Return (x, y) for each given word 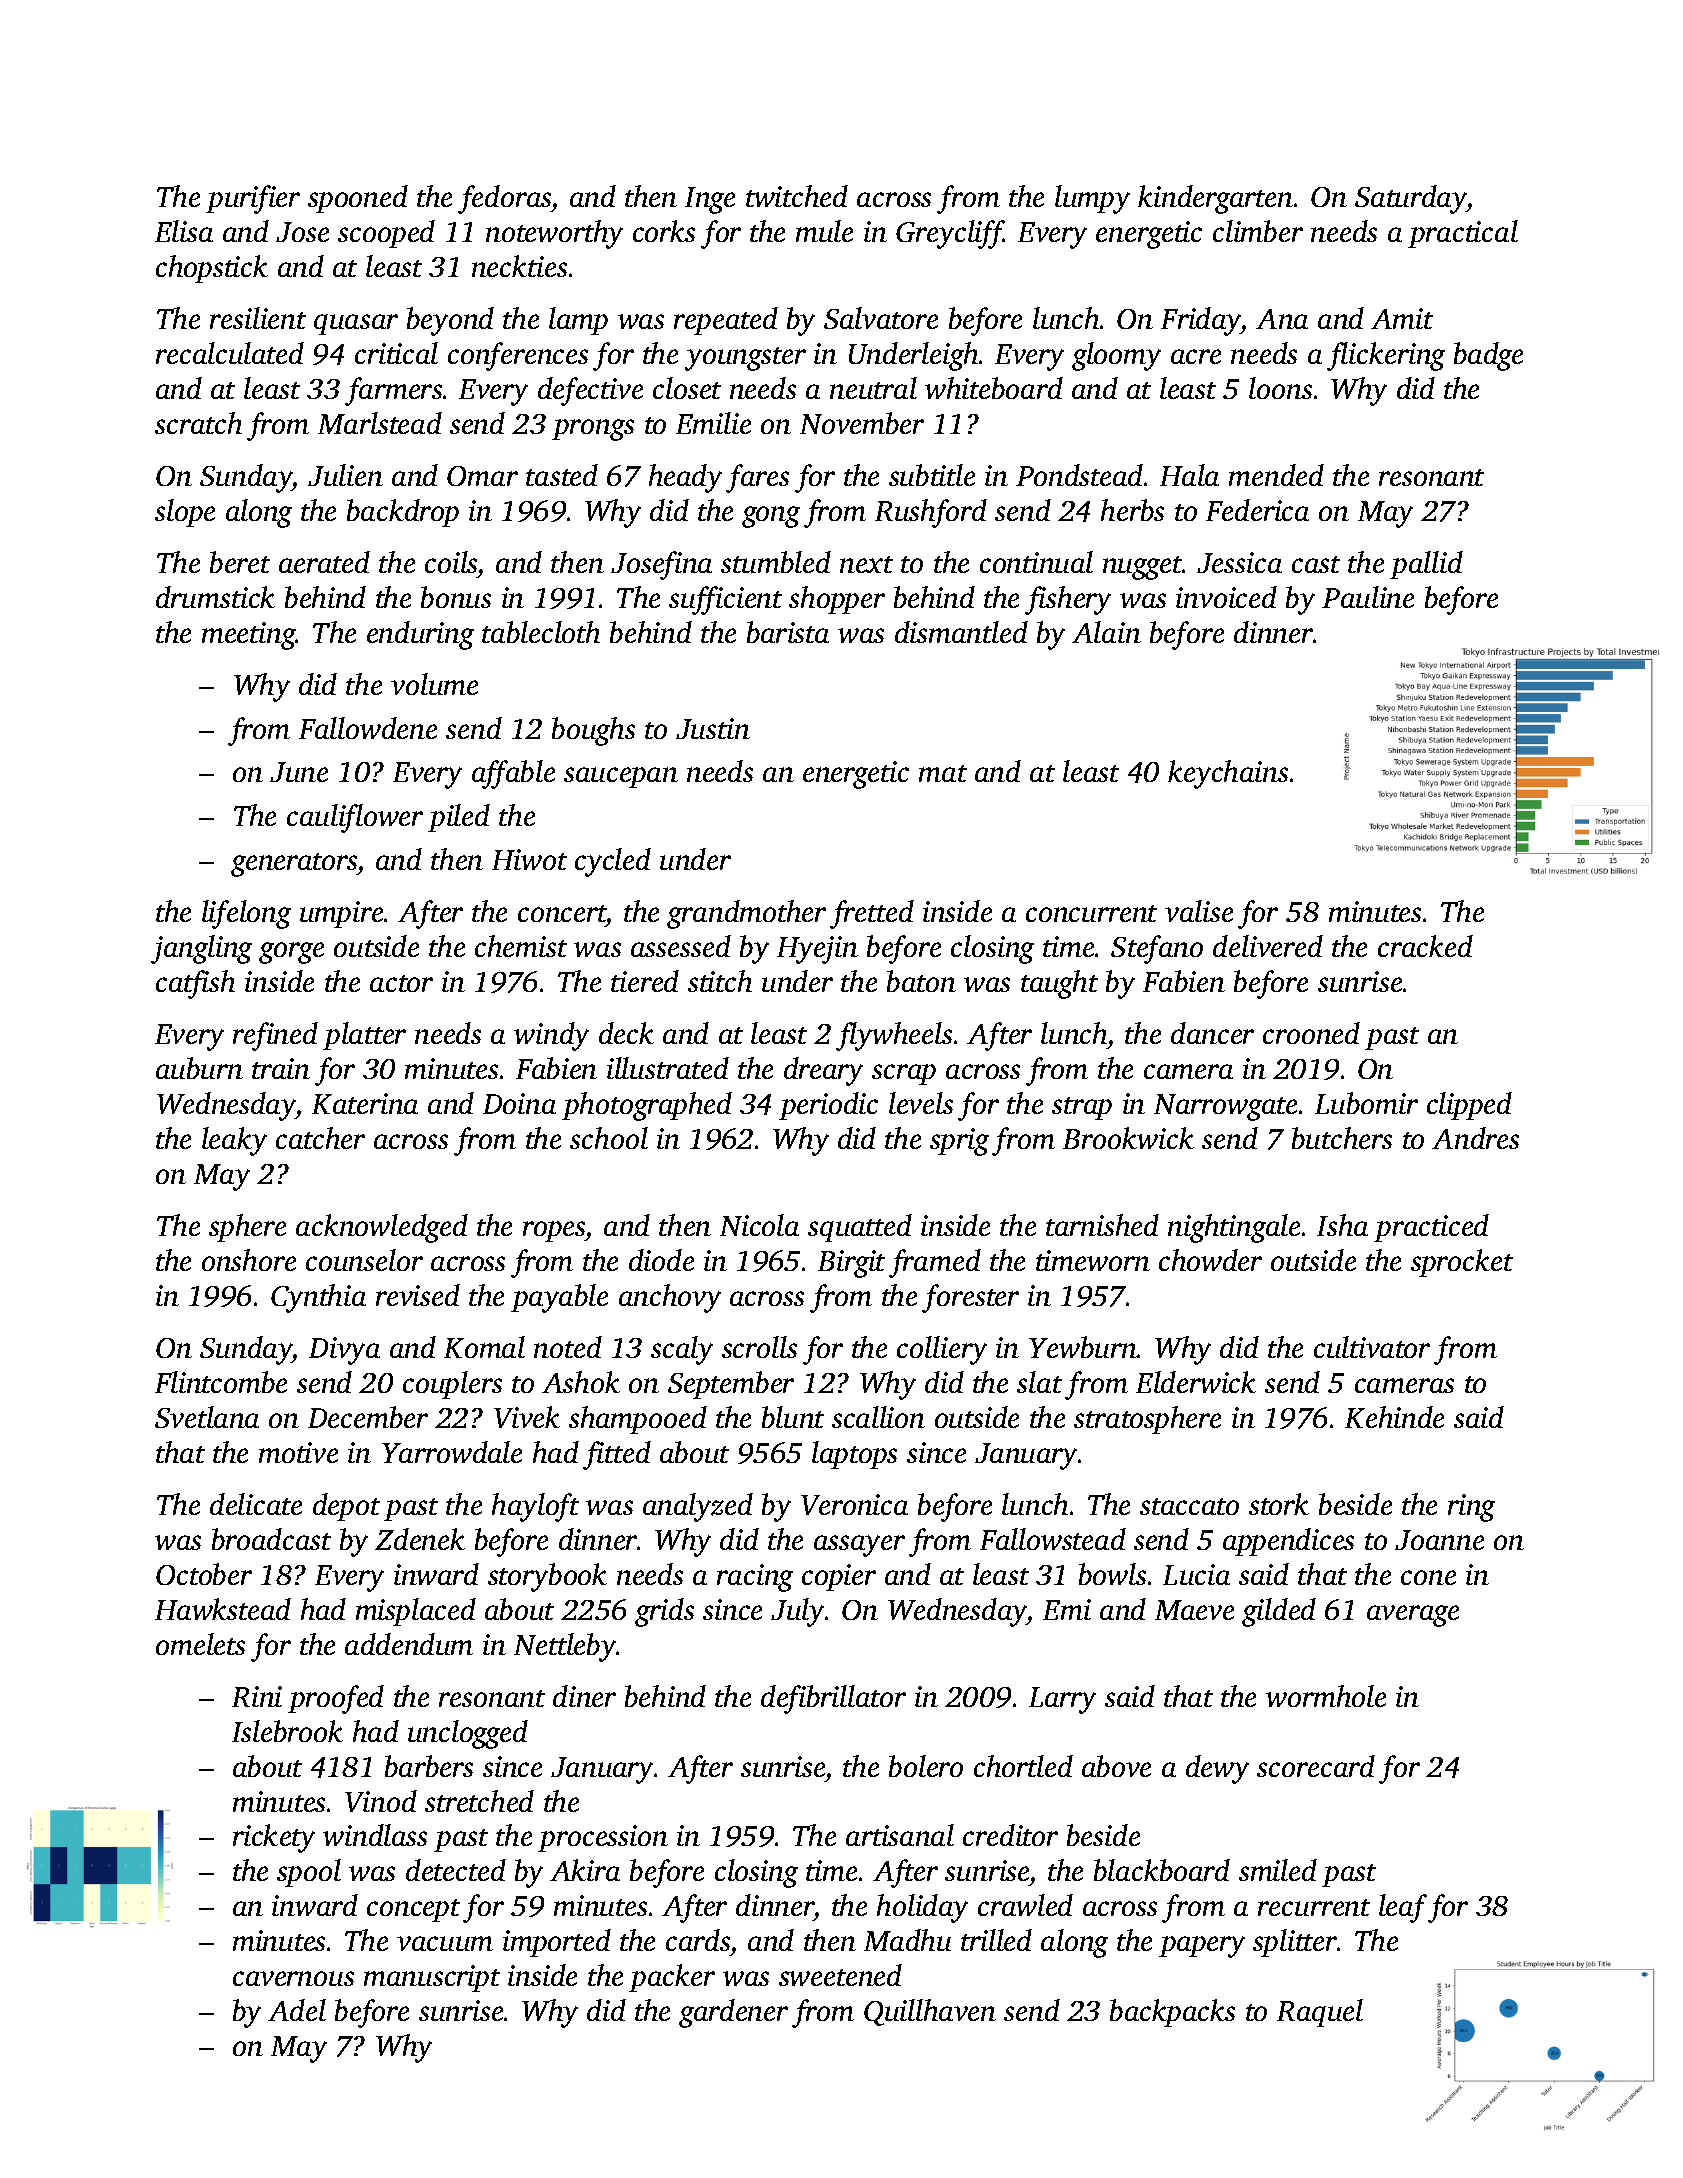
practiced (1431, 1228)
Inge (710, 200)
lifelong (246, 914)
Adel (297, 2010)
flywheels (894, 1036)
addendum (409, 1644)
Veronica (854, 1504)
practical (1463, 234)
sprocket (1462, 1263)
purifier (253, 199)
